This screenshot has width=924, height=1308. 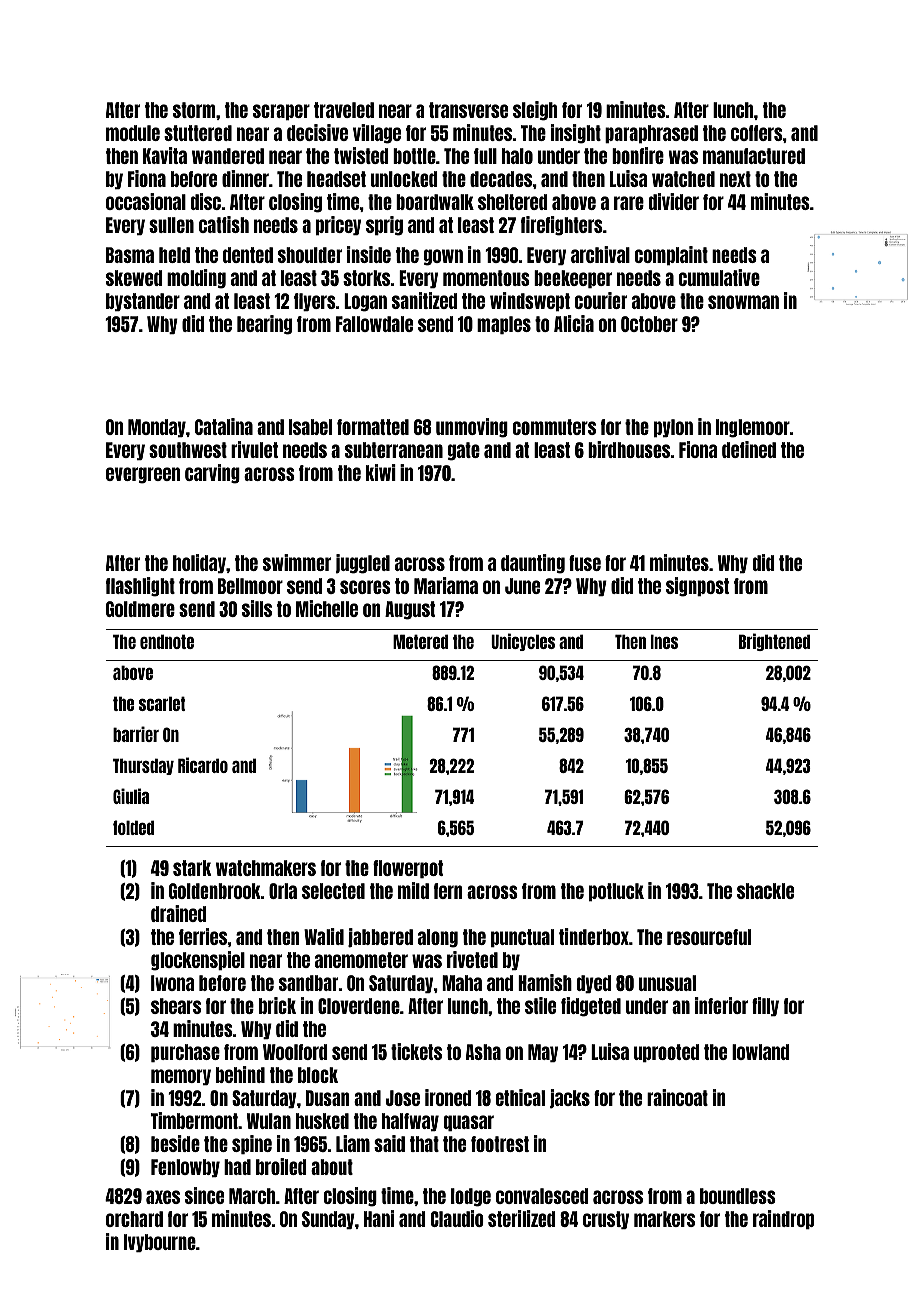 What do you see at coordinates (344, 110) in the screenshot?
I see `traveled` at bounding box center [344, 110].
